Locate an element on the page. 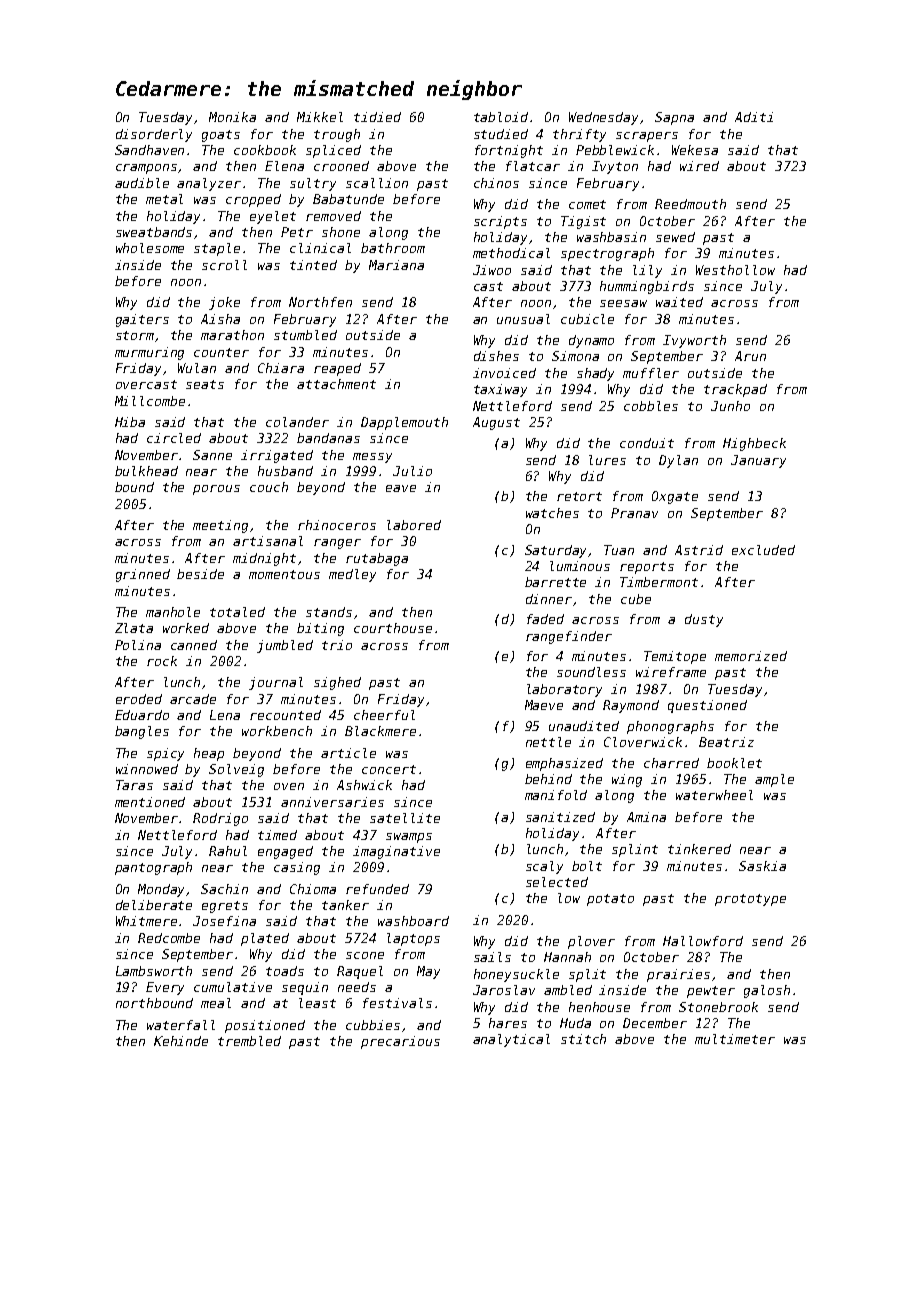 This document has width=924, height=1308. Julio is located at coordinates (412, 471).
